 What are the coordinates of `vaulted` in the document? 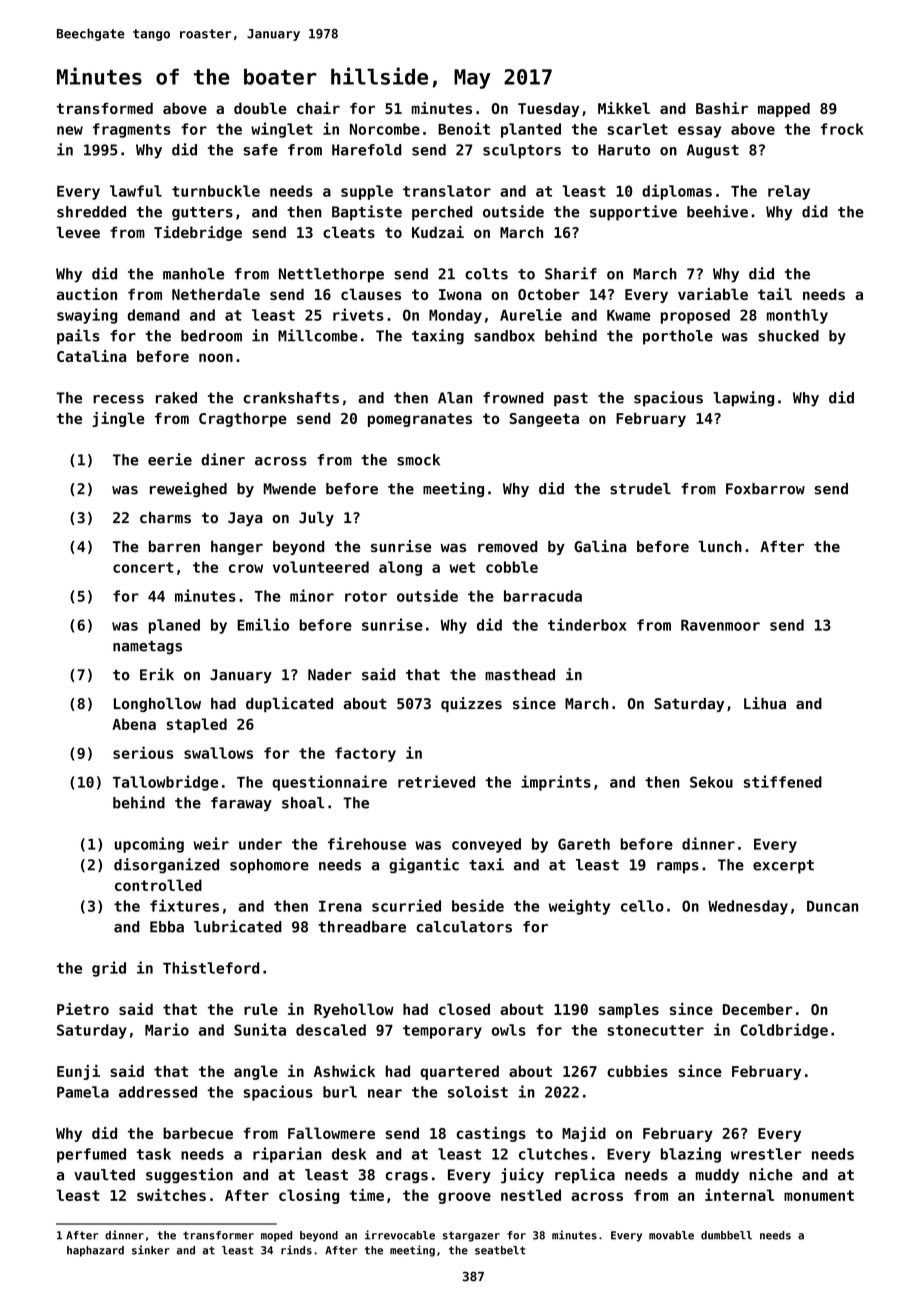 It's located at (104, 1175).
